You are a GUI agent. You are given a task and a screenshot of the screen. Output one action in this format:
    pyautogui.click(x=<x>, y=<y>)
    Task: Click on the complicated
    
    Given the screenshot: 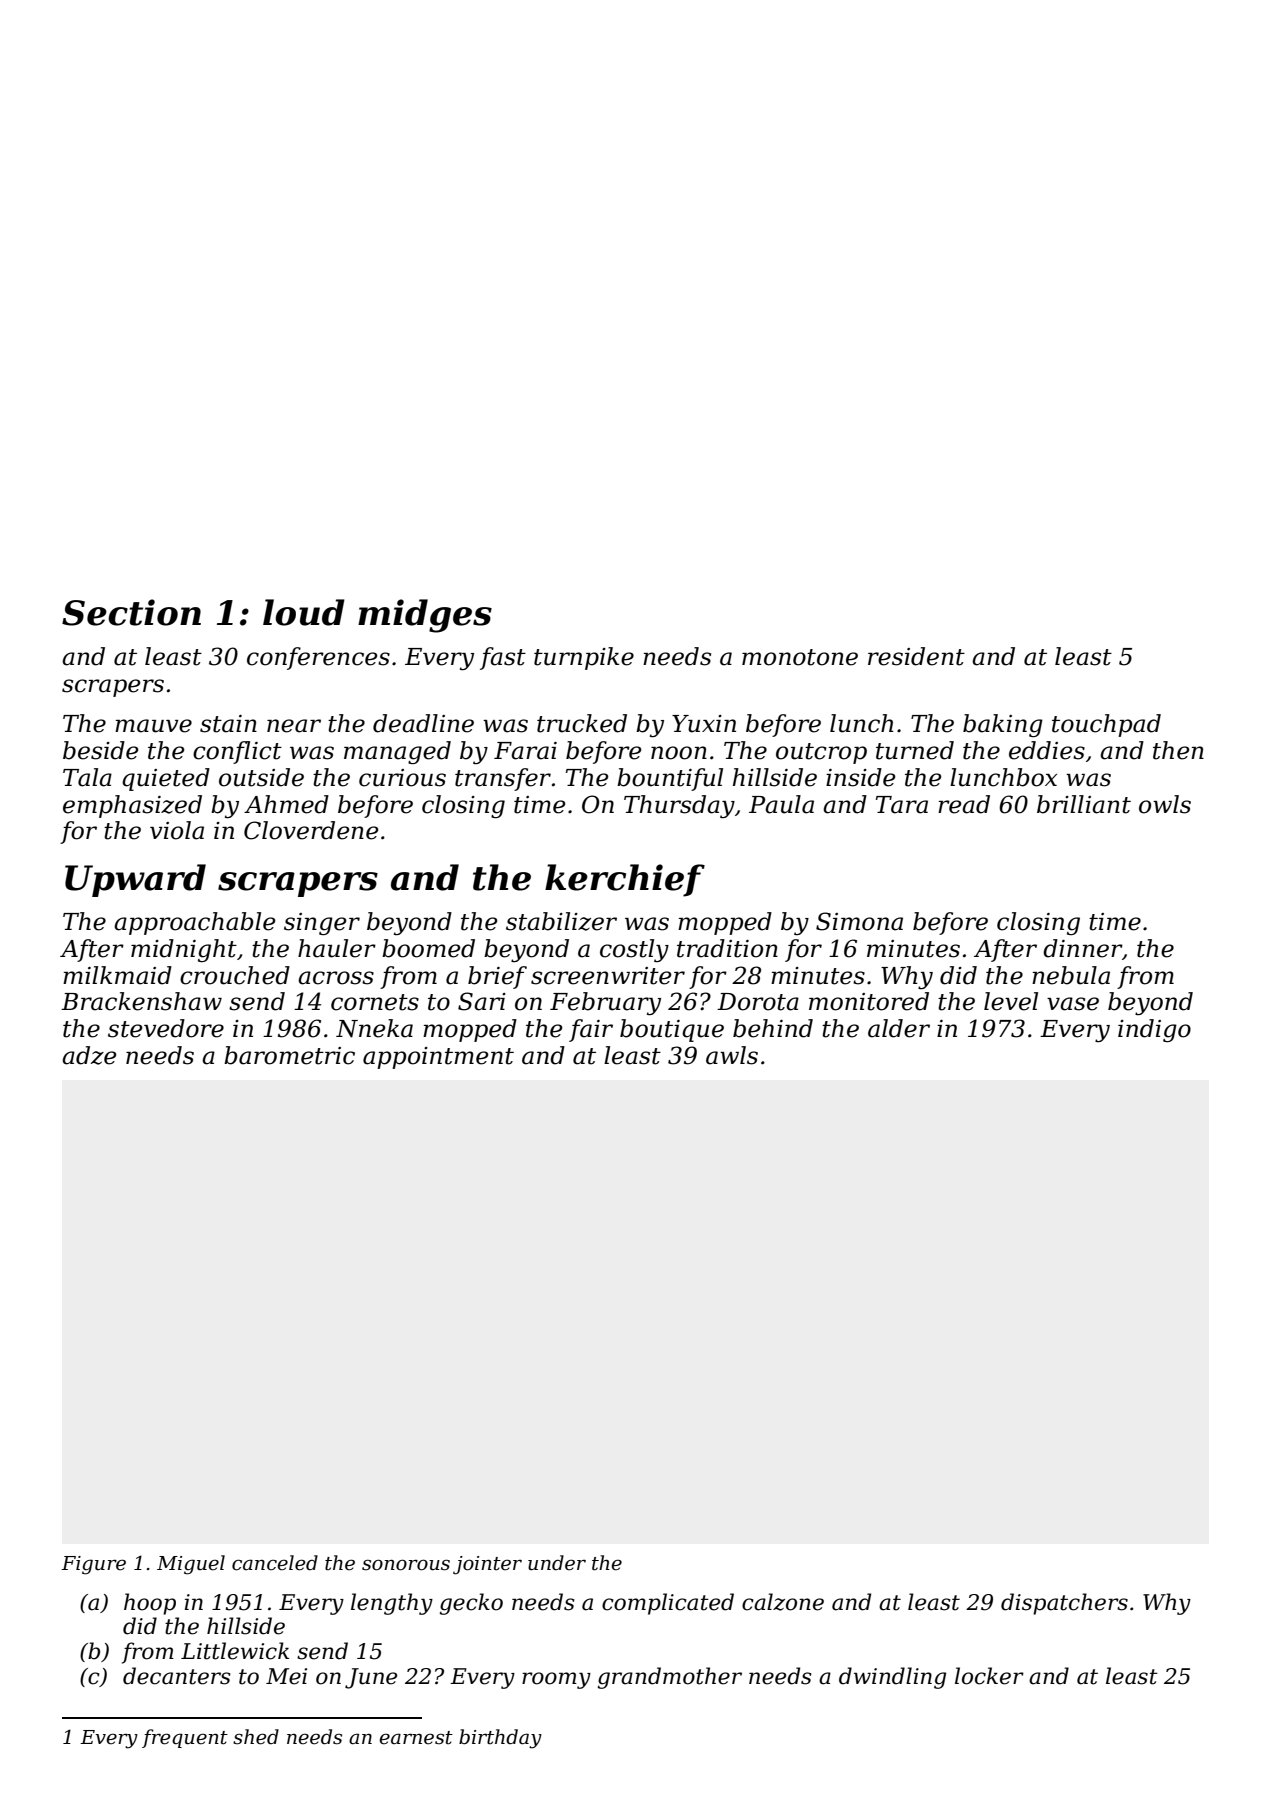 What is the action you would take?
    pyautogui.click(x=668, y=1604)
